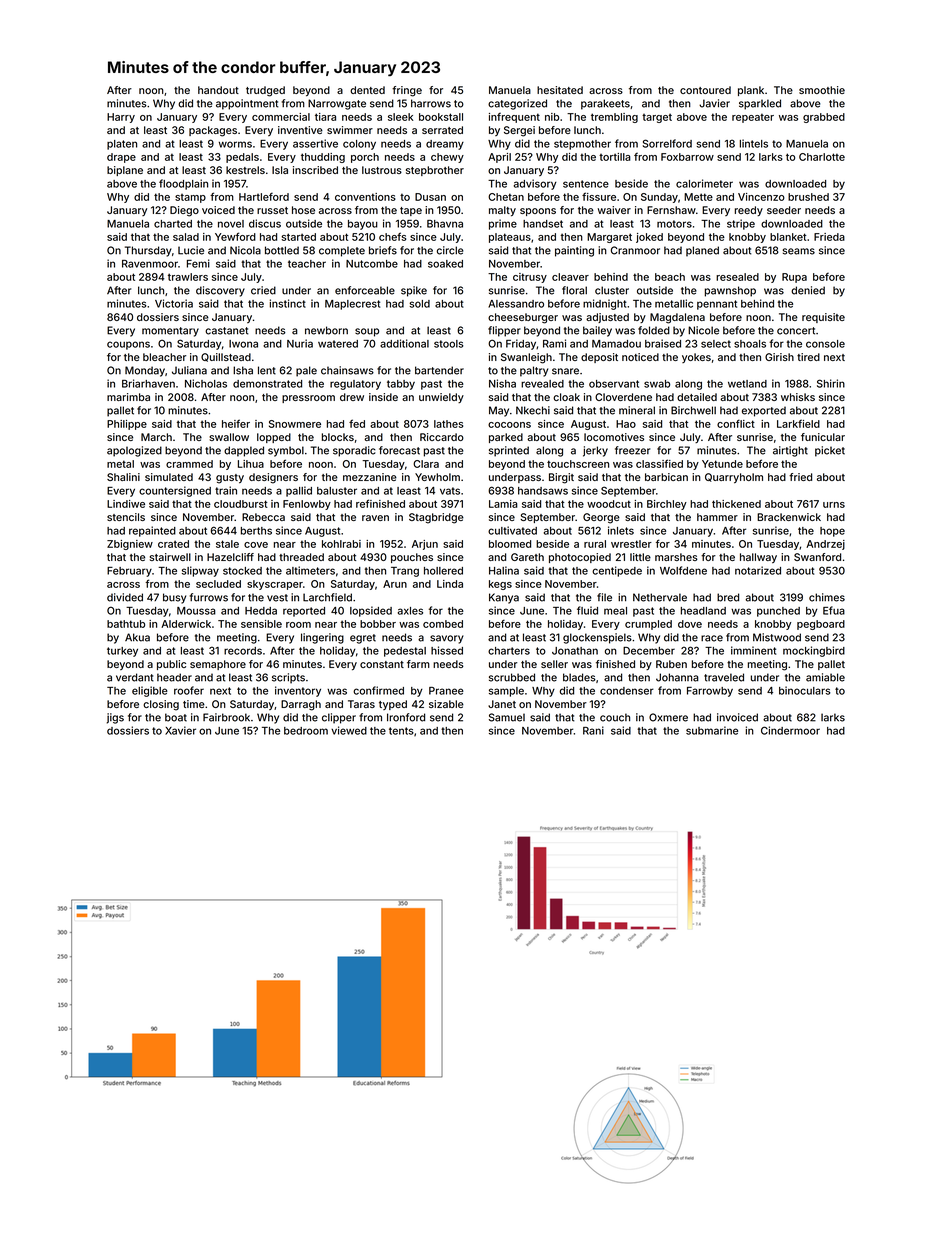  I want to click on fringe, so click(407, 91).
